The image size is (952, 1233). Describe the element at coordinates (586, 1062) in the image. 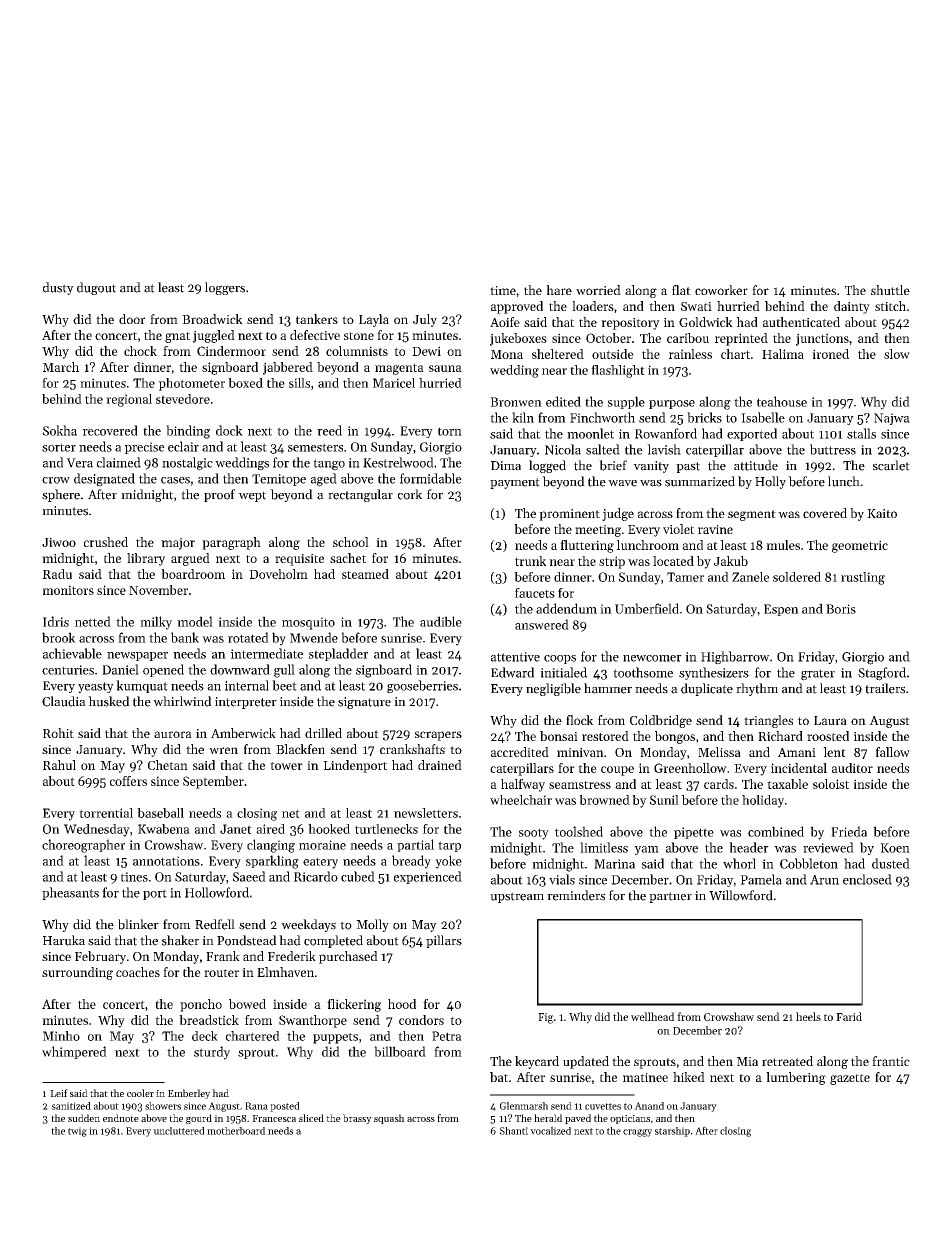

I see `updated` at that location.
